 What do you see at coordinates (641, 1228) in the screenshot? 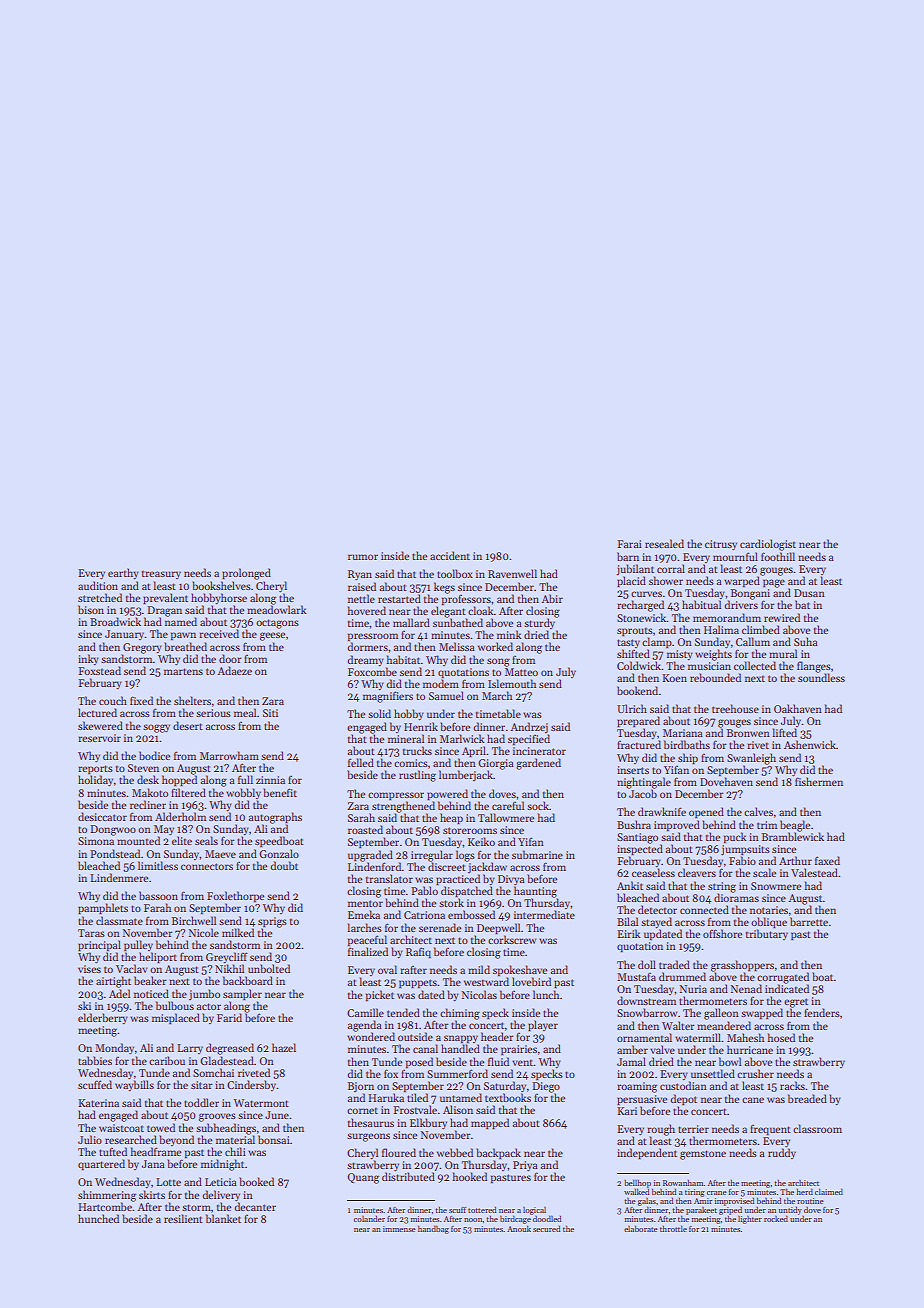
I see `elaborate` at bounding box center [641, 1228].
